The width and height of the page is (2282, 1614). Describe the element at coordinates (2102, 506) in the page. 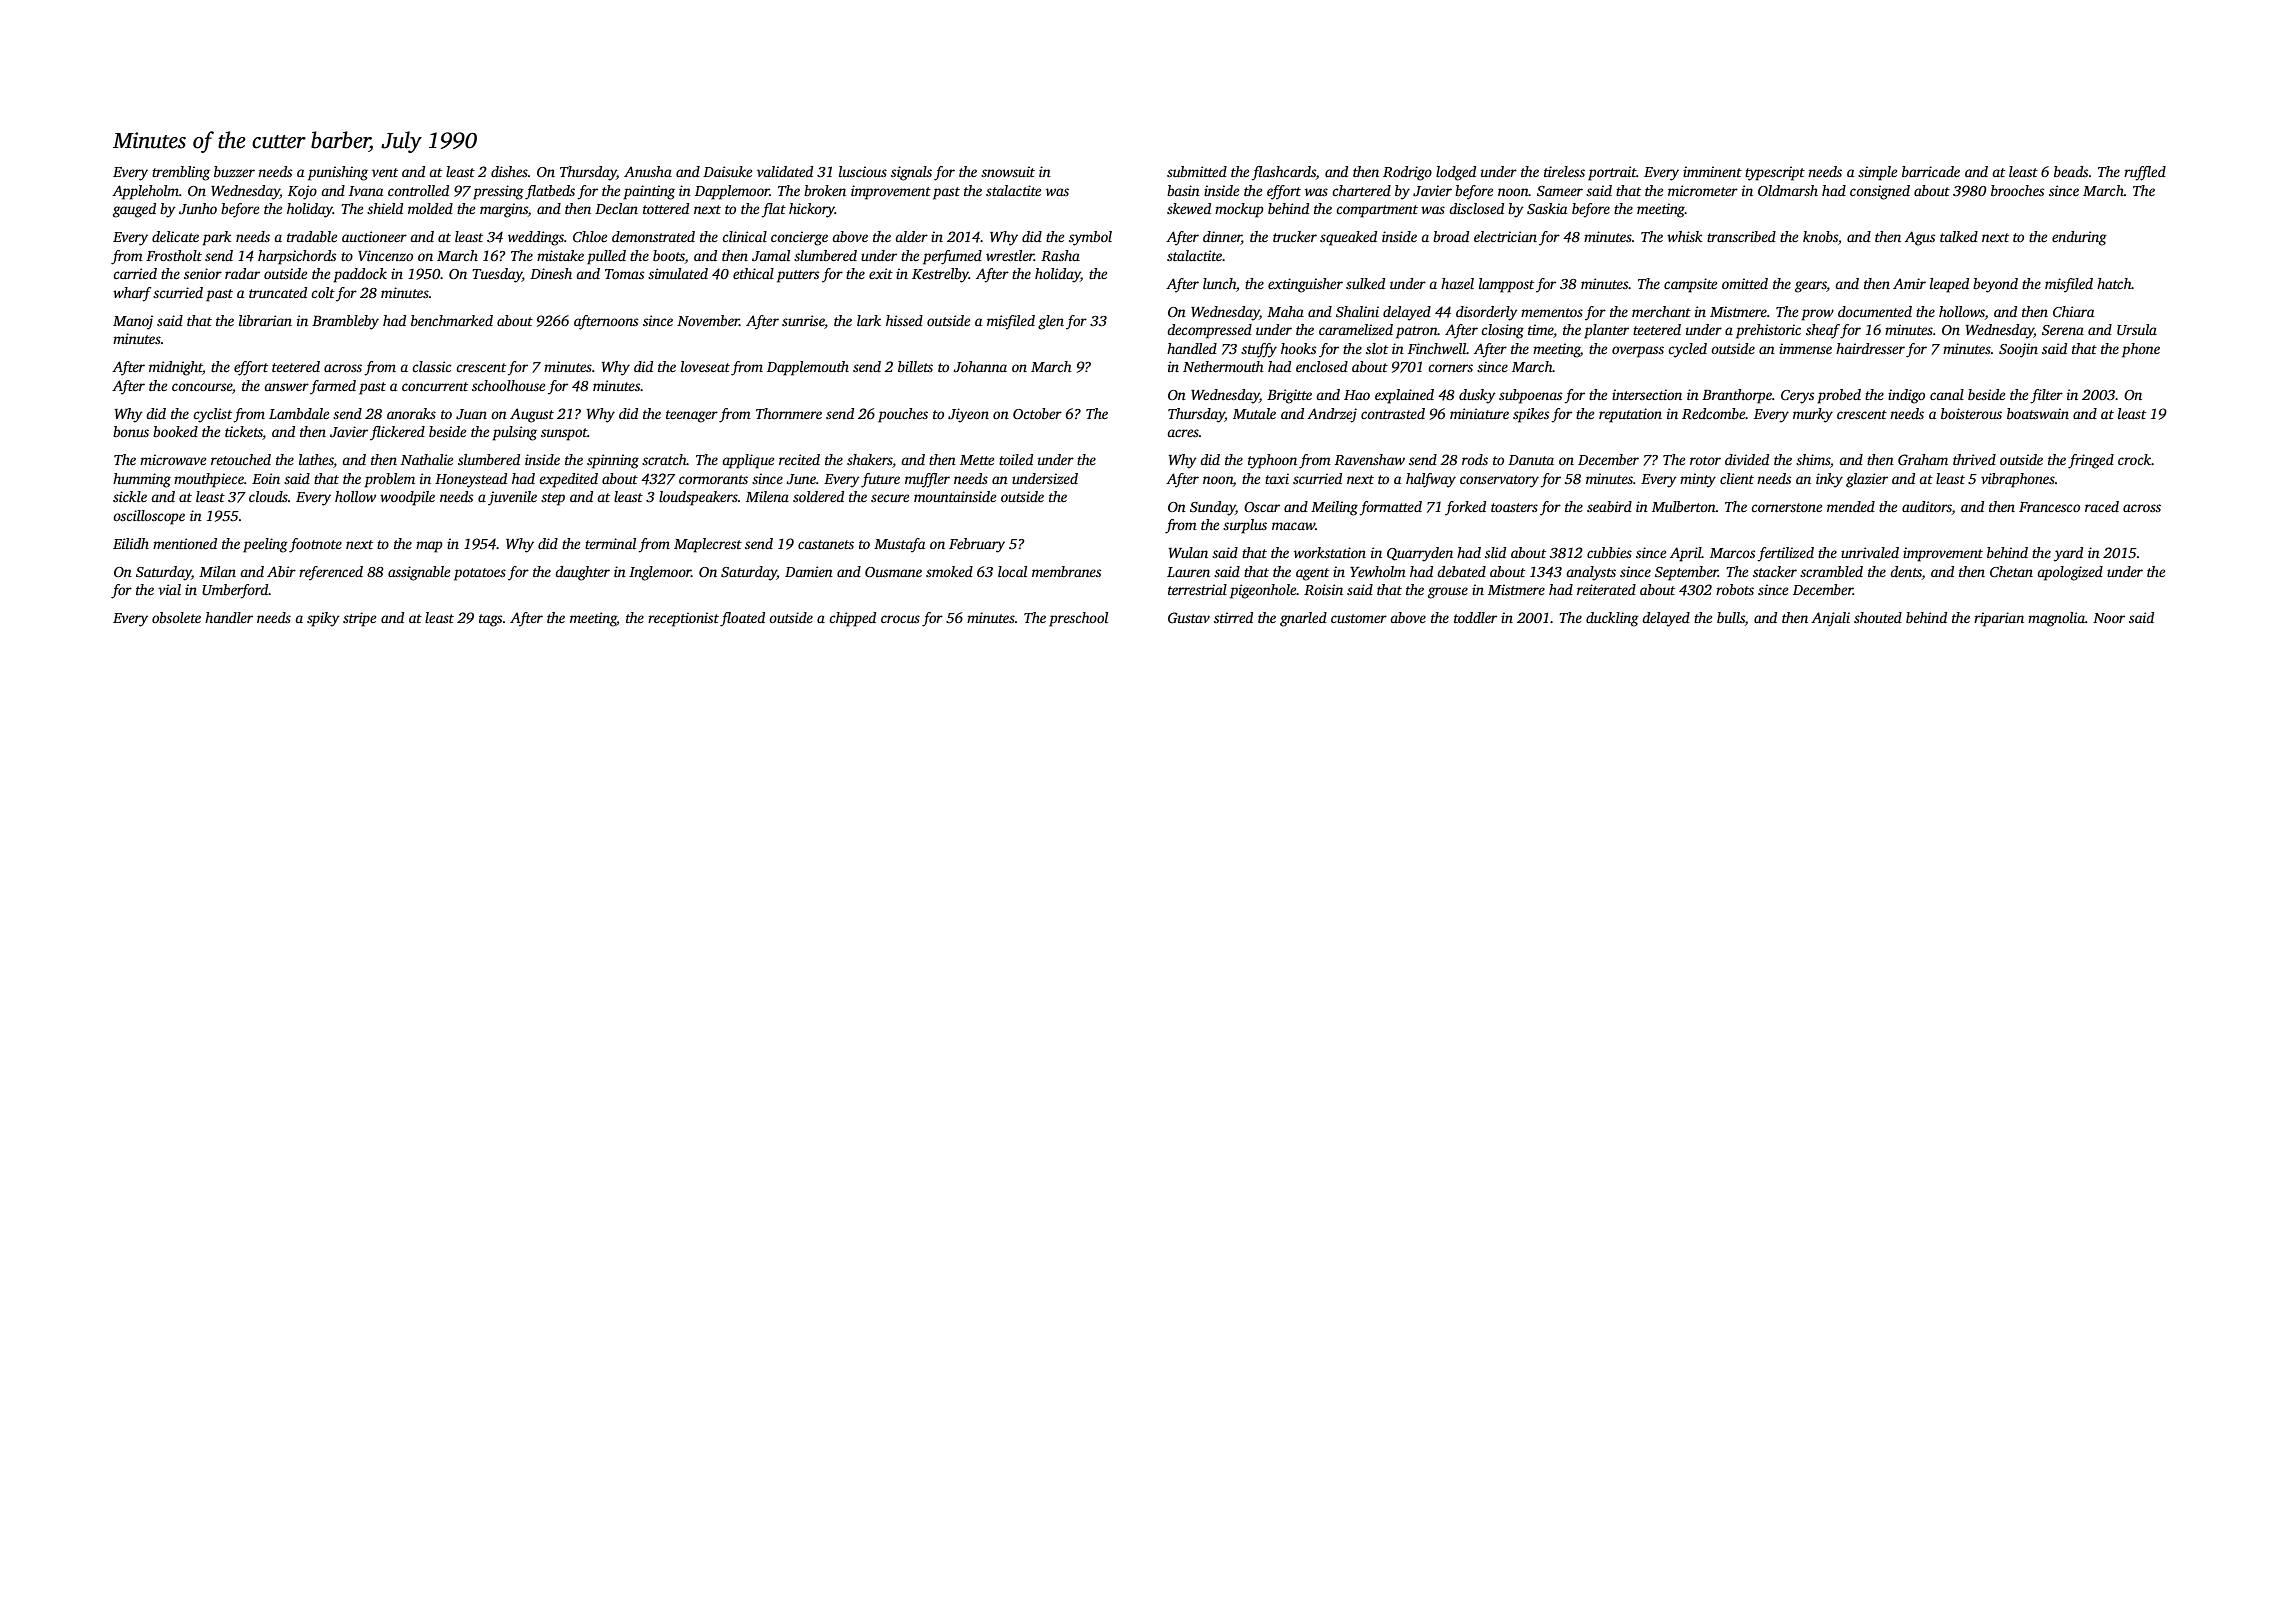

I see `raced` at that location.
